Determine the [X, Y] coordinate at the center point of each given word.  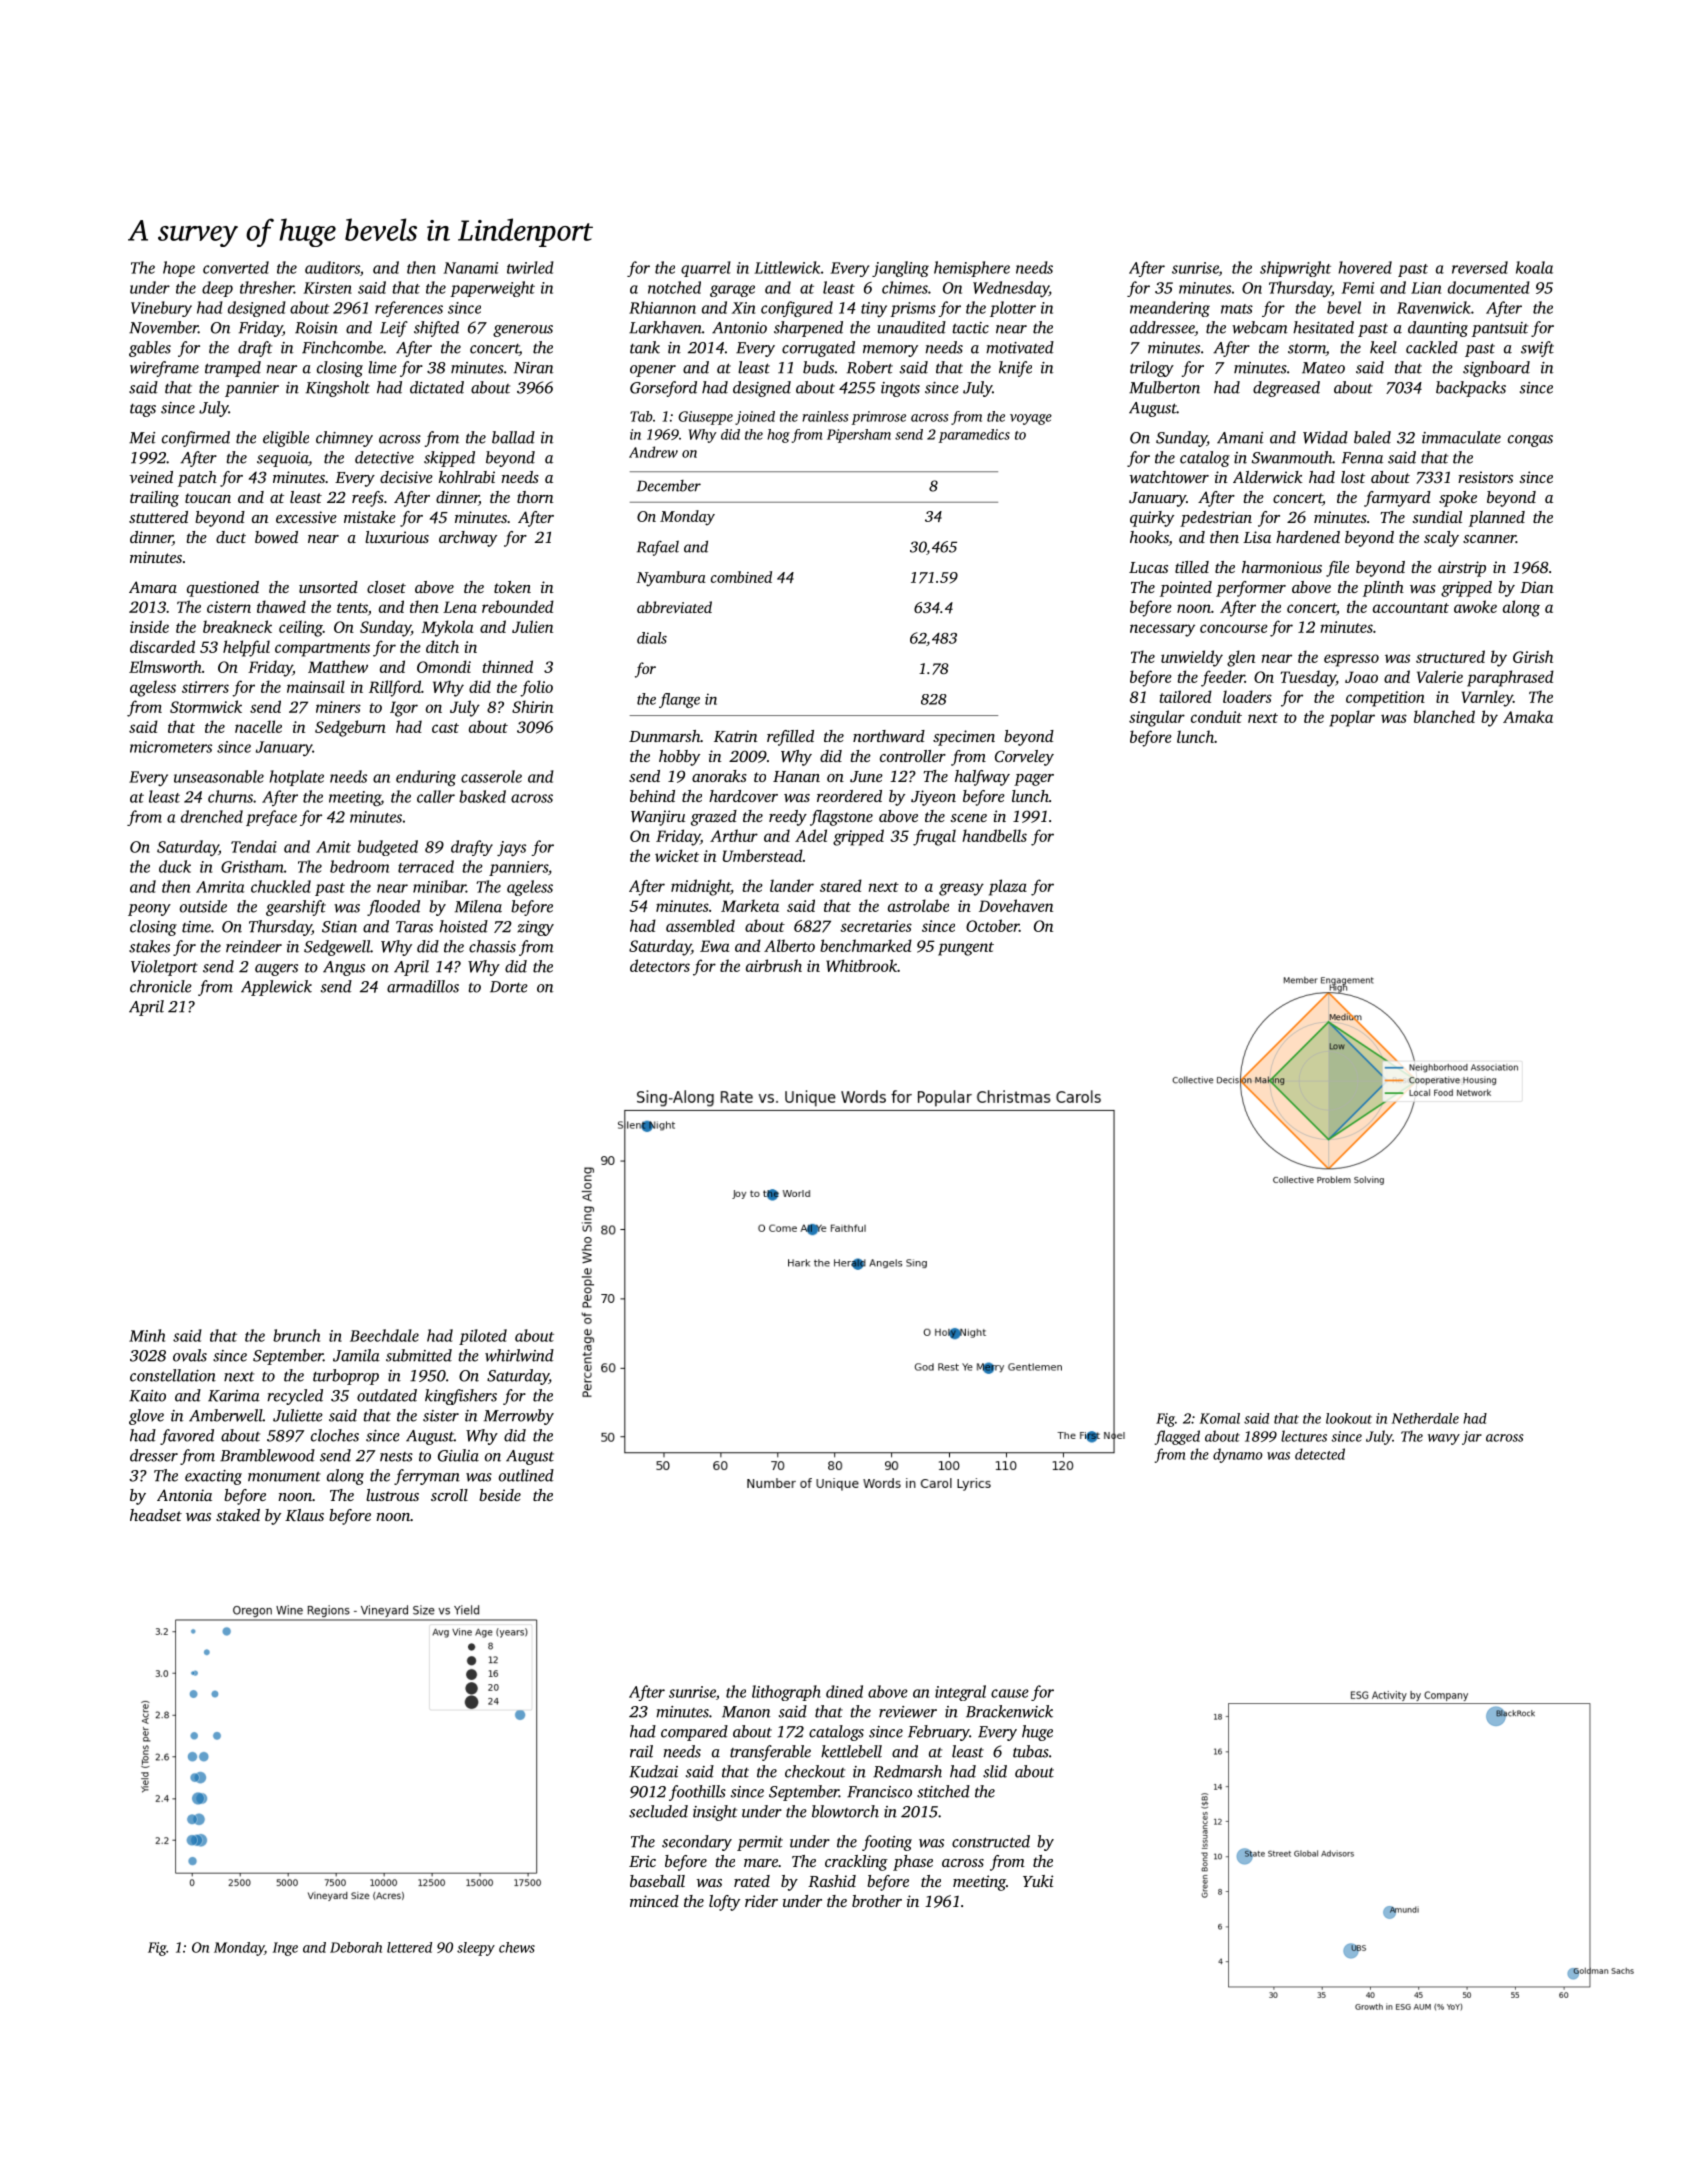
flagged [1177, 1437]
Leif [394, 329]
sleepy [476, 1949]
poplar [1352, 718]
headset [156, 1515]
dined [844, 1691]
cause [1010, 1693]
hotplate [296, 778]
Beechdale [384, 1335]
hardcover [743, 796]
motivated [1020, 347]
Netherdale [1425, 1418]
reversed [1480, 267]
